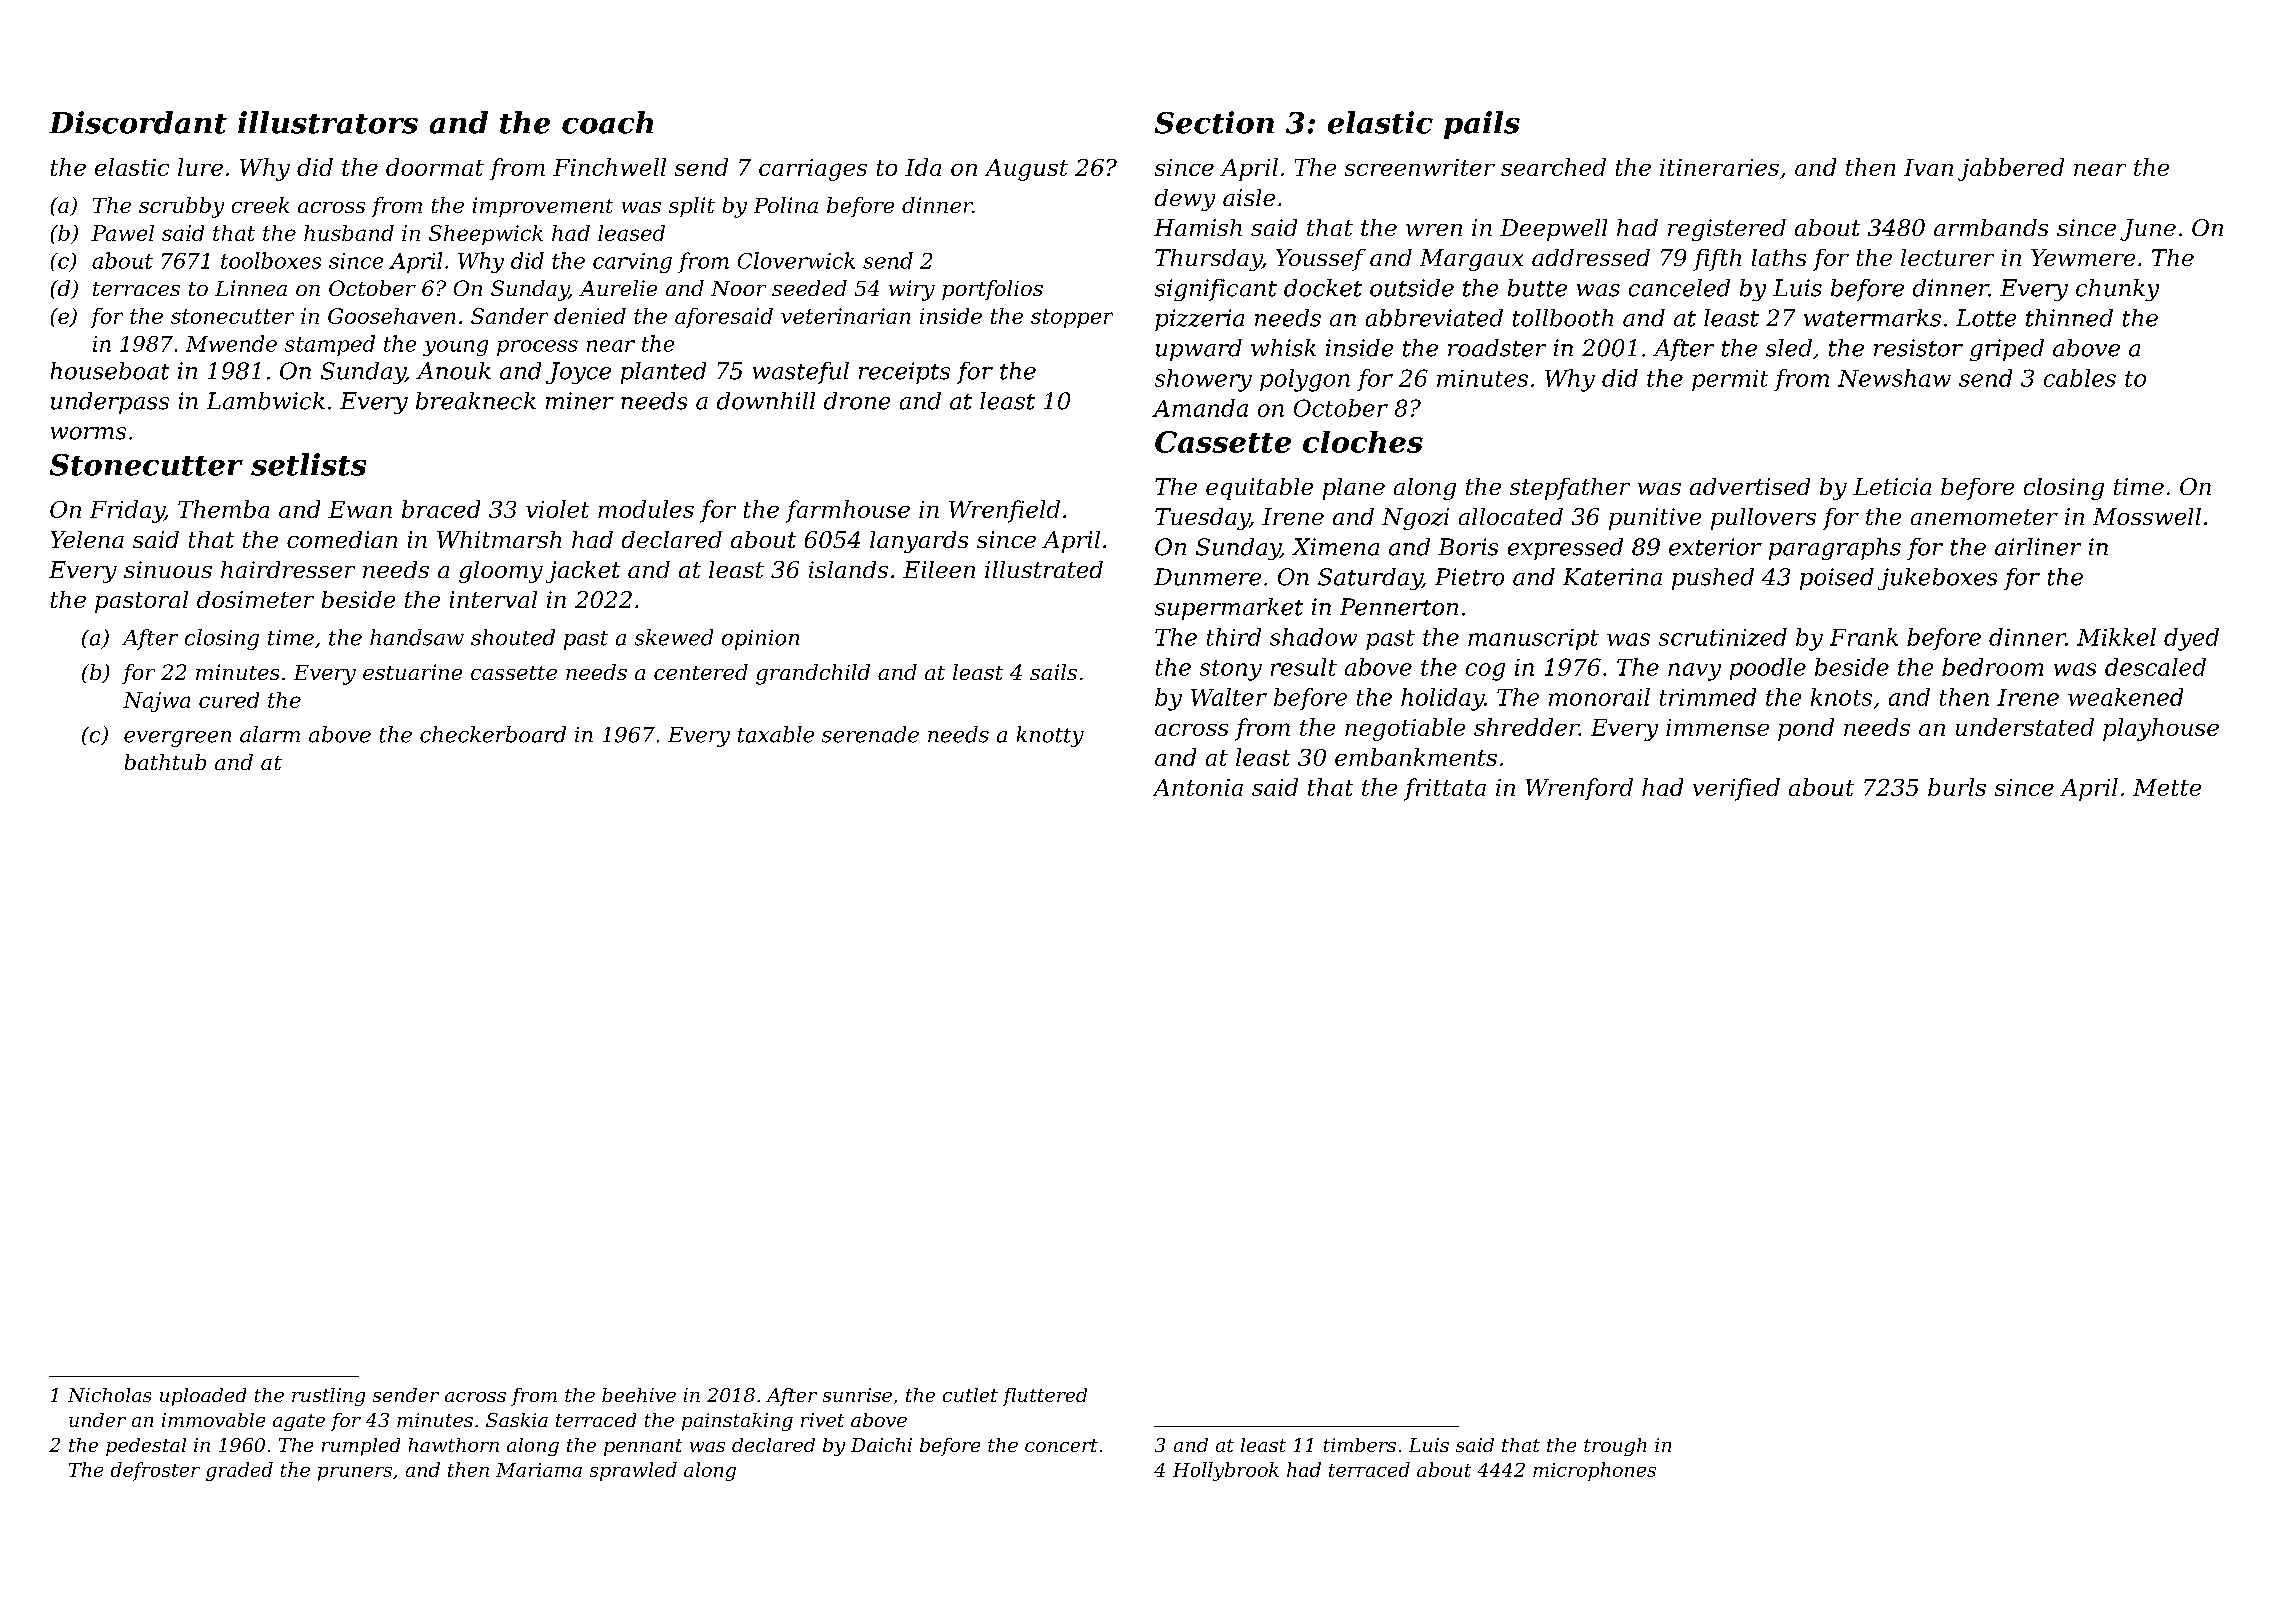  Describe the element at coordinates (970, 1395) in the page. I see `cutlet` at that location.
